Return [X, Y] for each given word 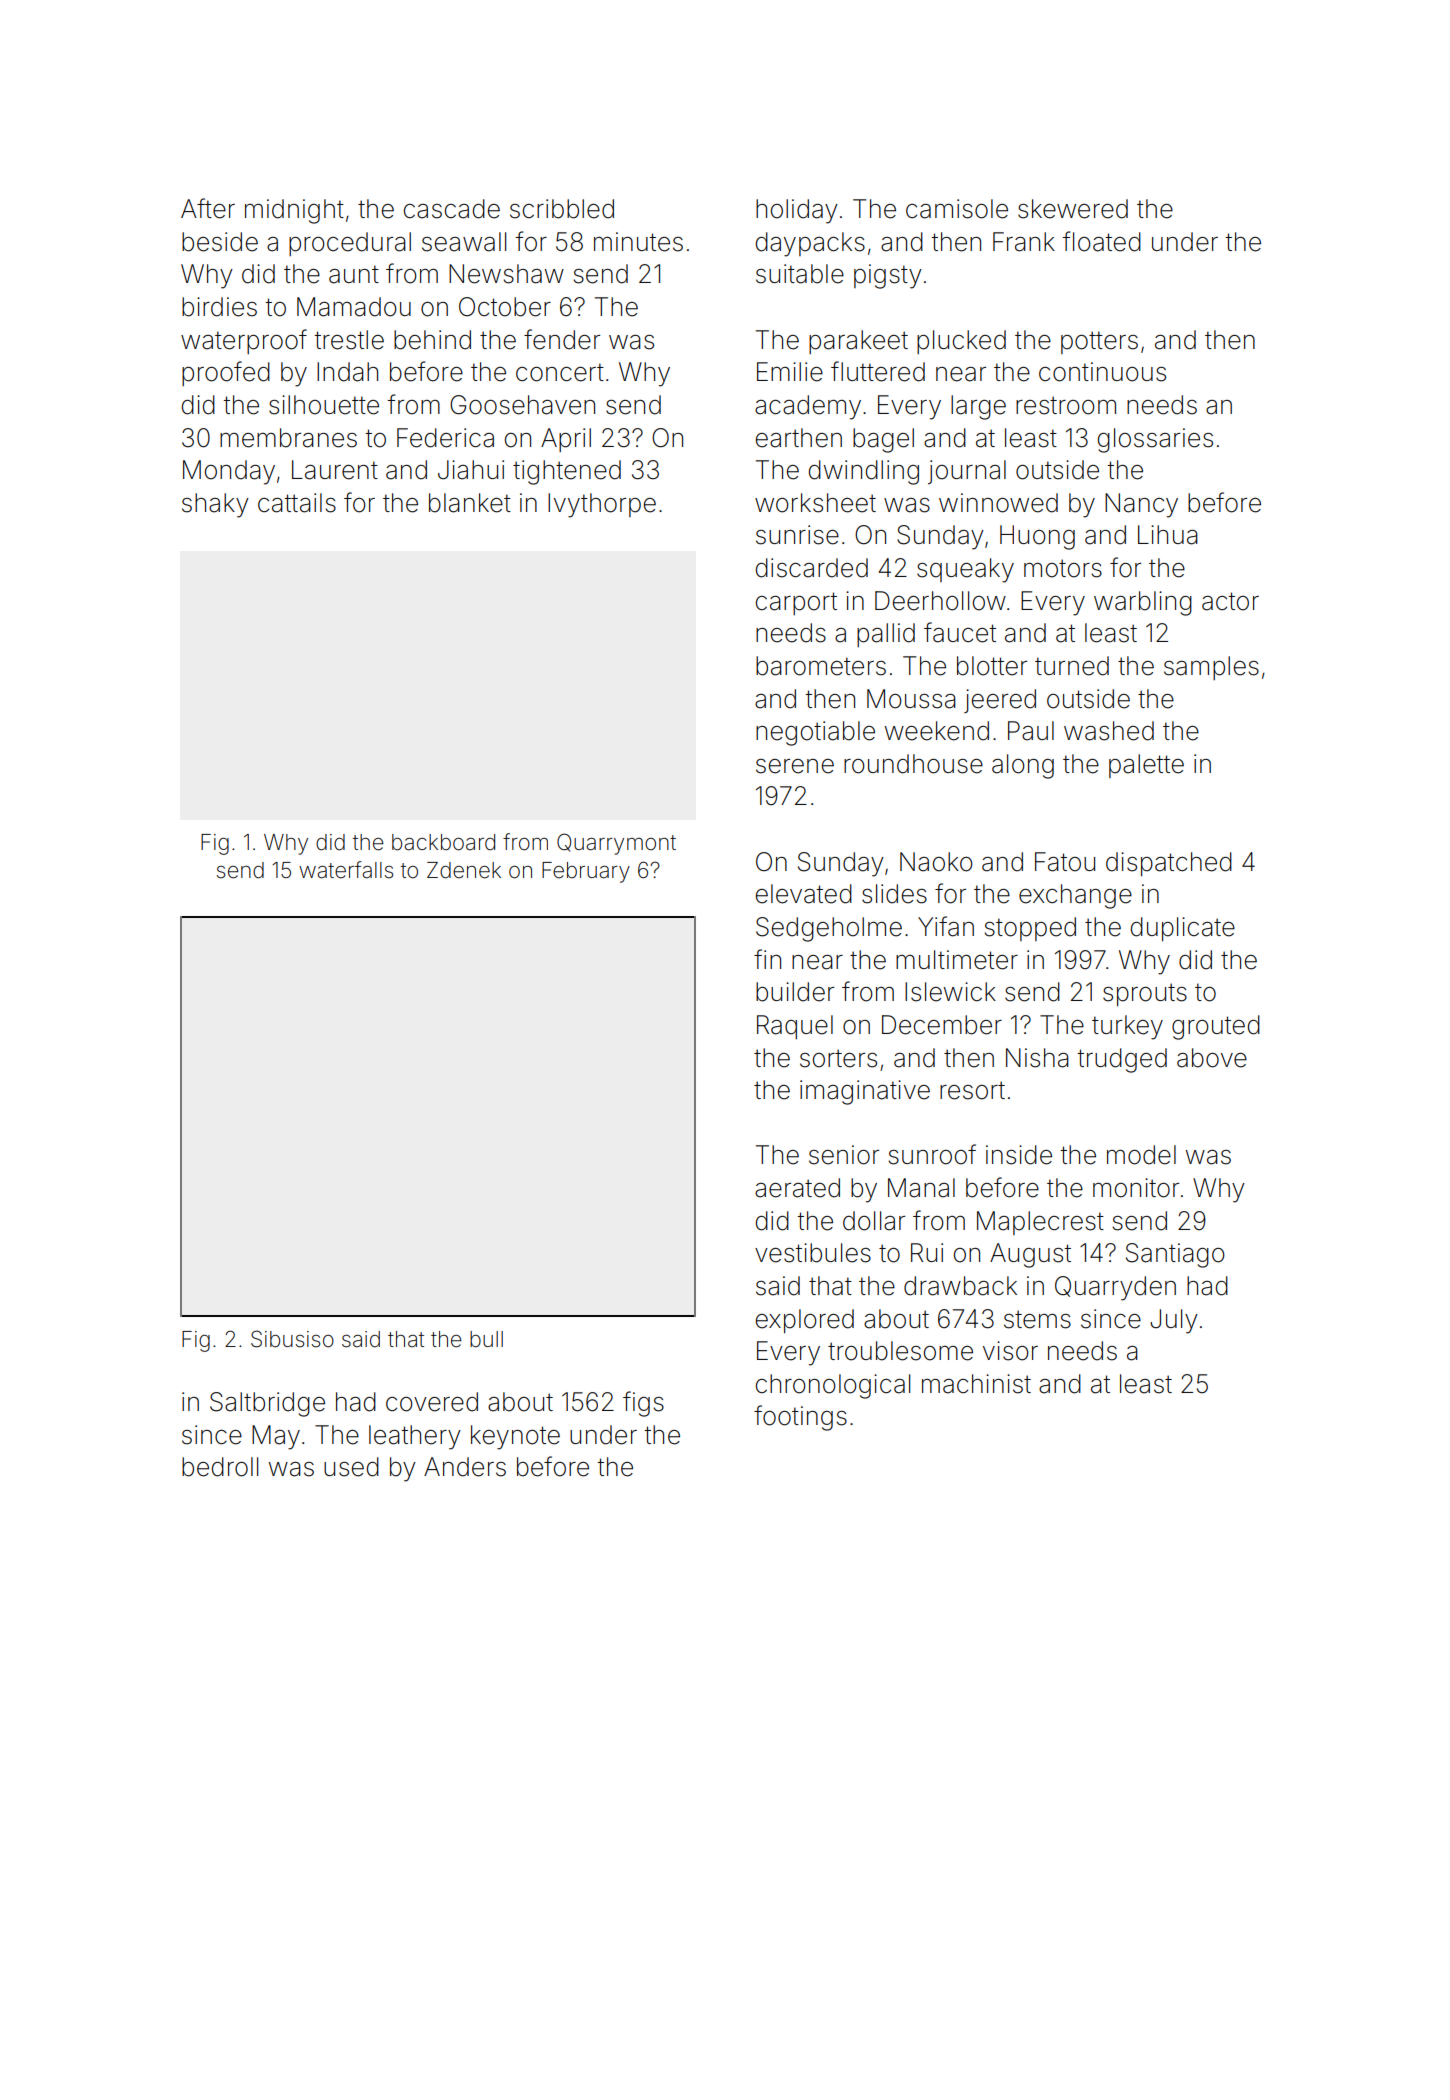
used [351, 1467]
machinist [976, 1384]
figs [643, 1404]
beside [220, 242]
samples [1211, 668]
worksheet [815, 503]
